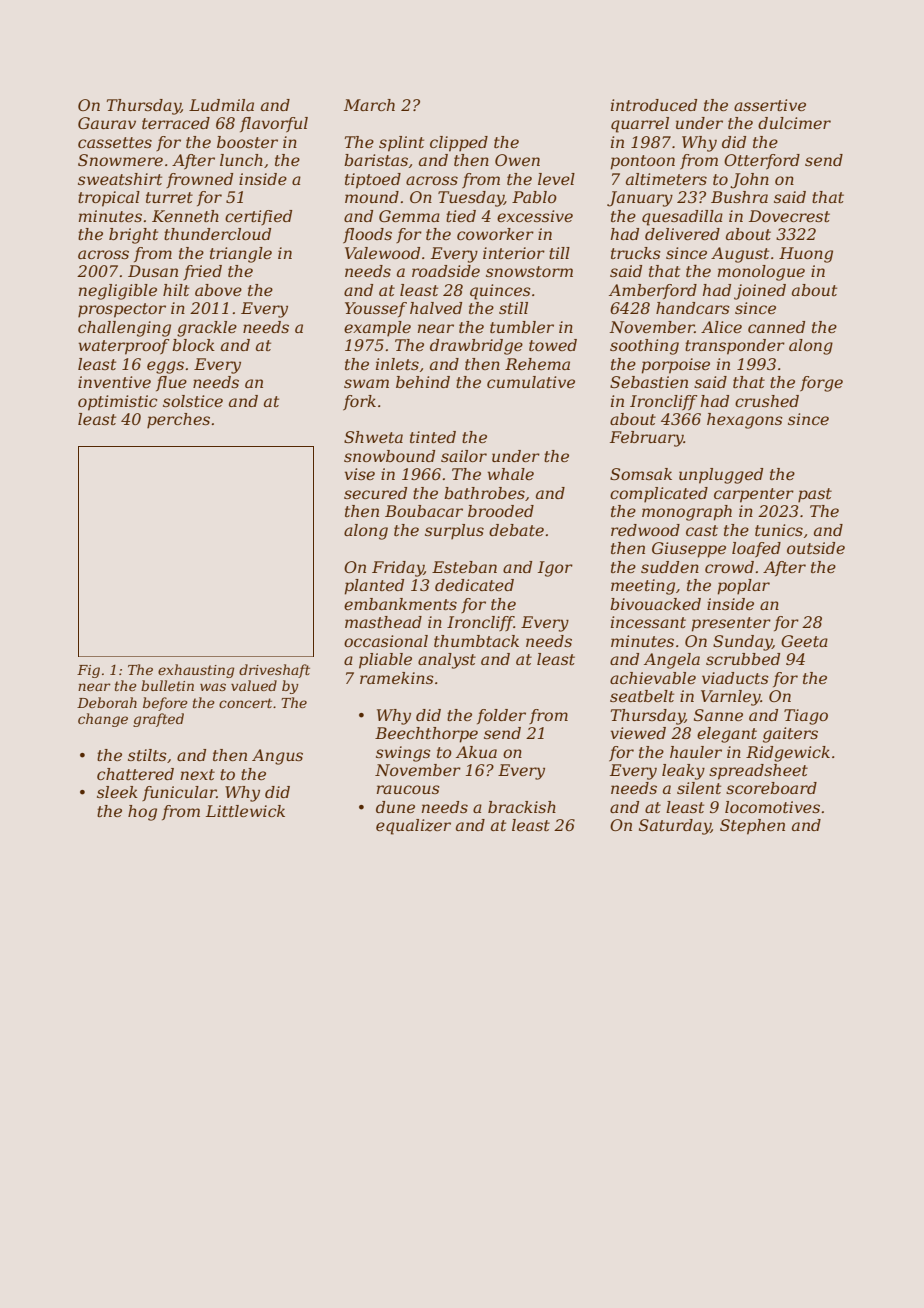 The width and height of the image is (924, 1308). I want to click on assertive, so click(770, 105).
